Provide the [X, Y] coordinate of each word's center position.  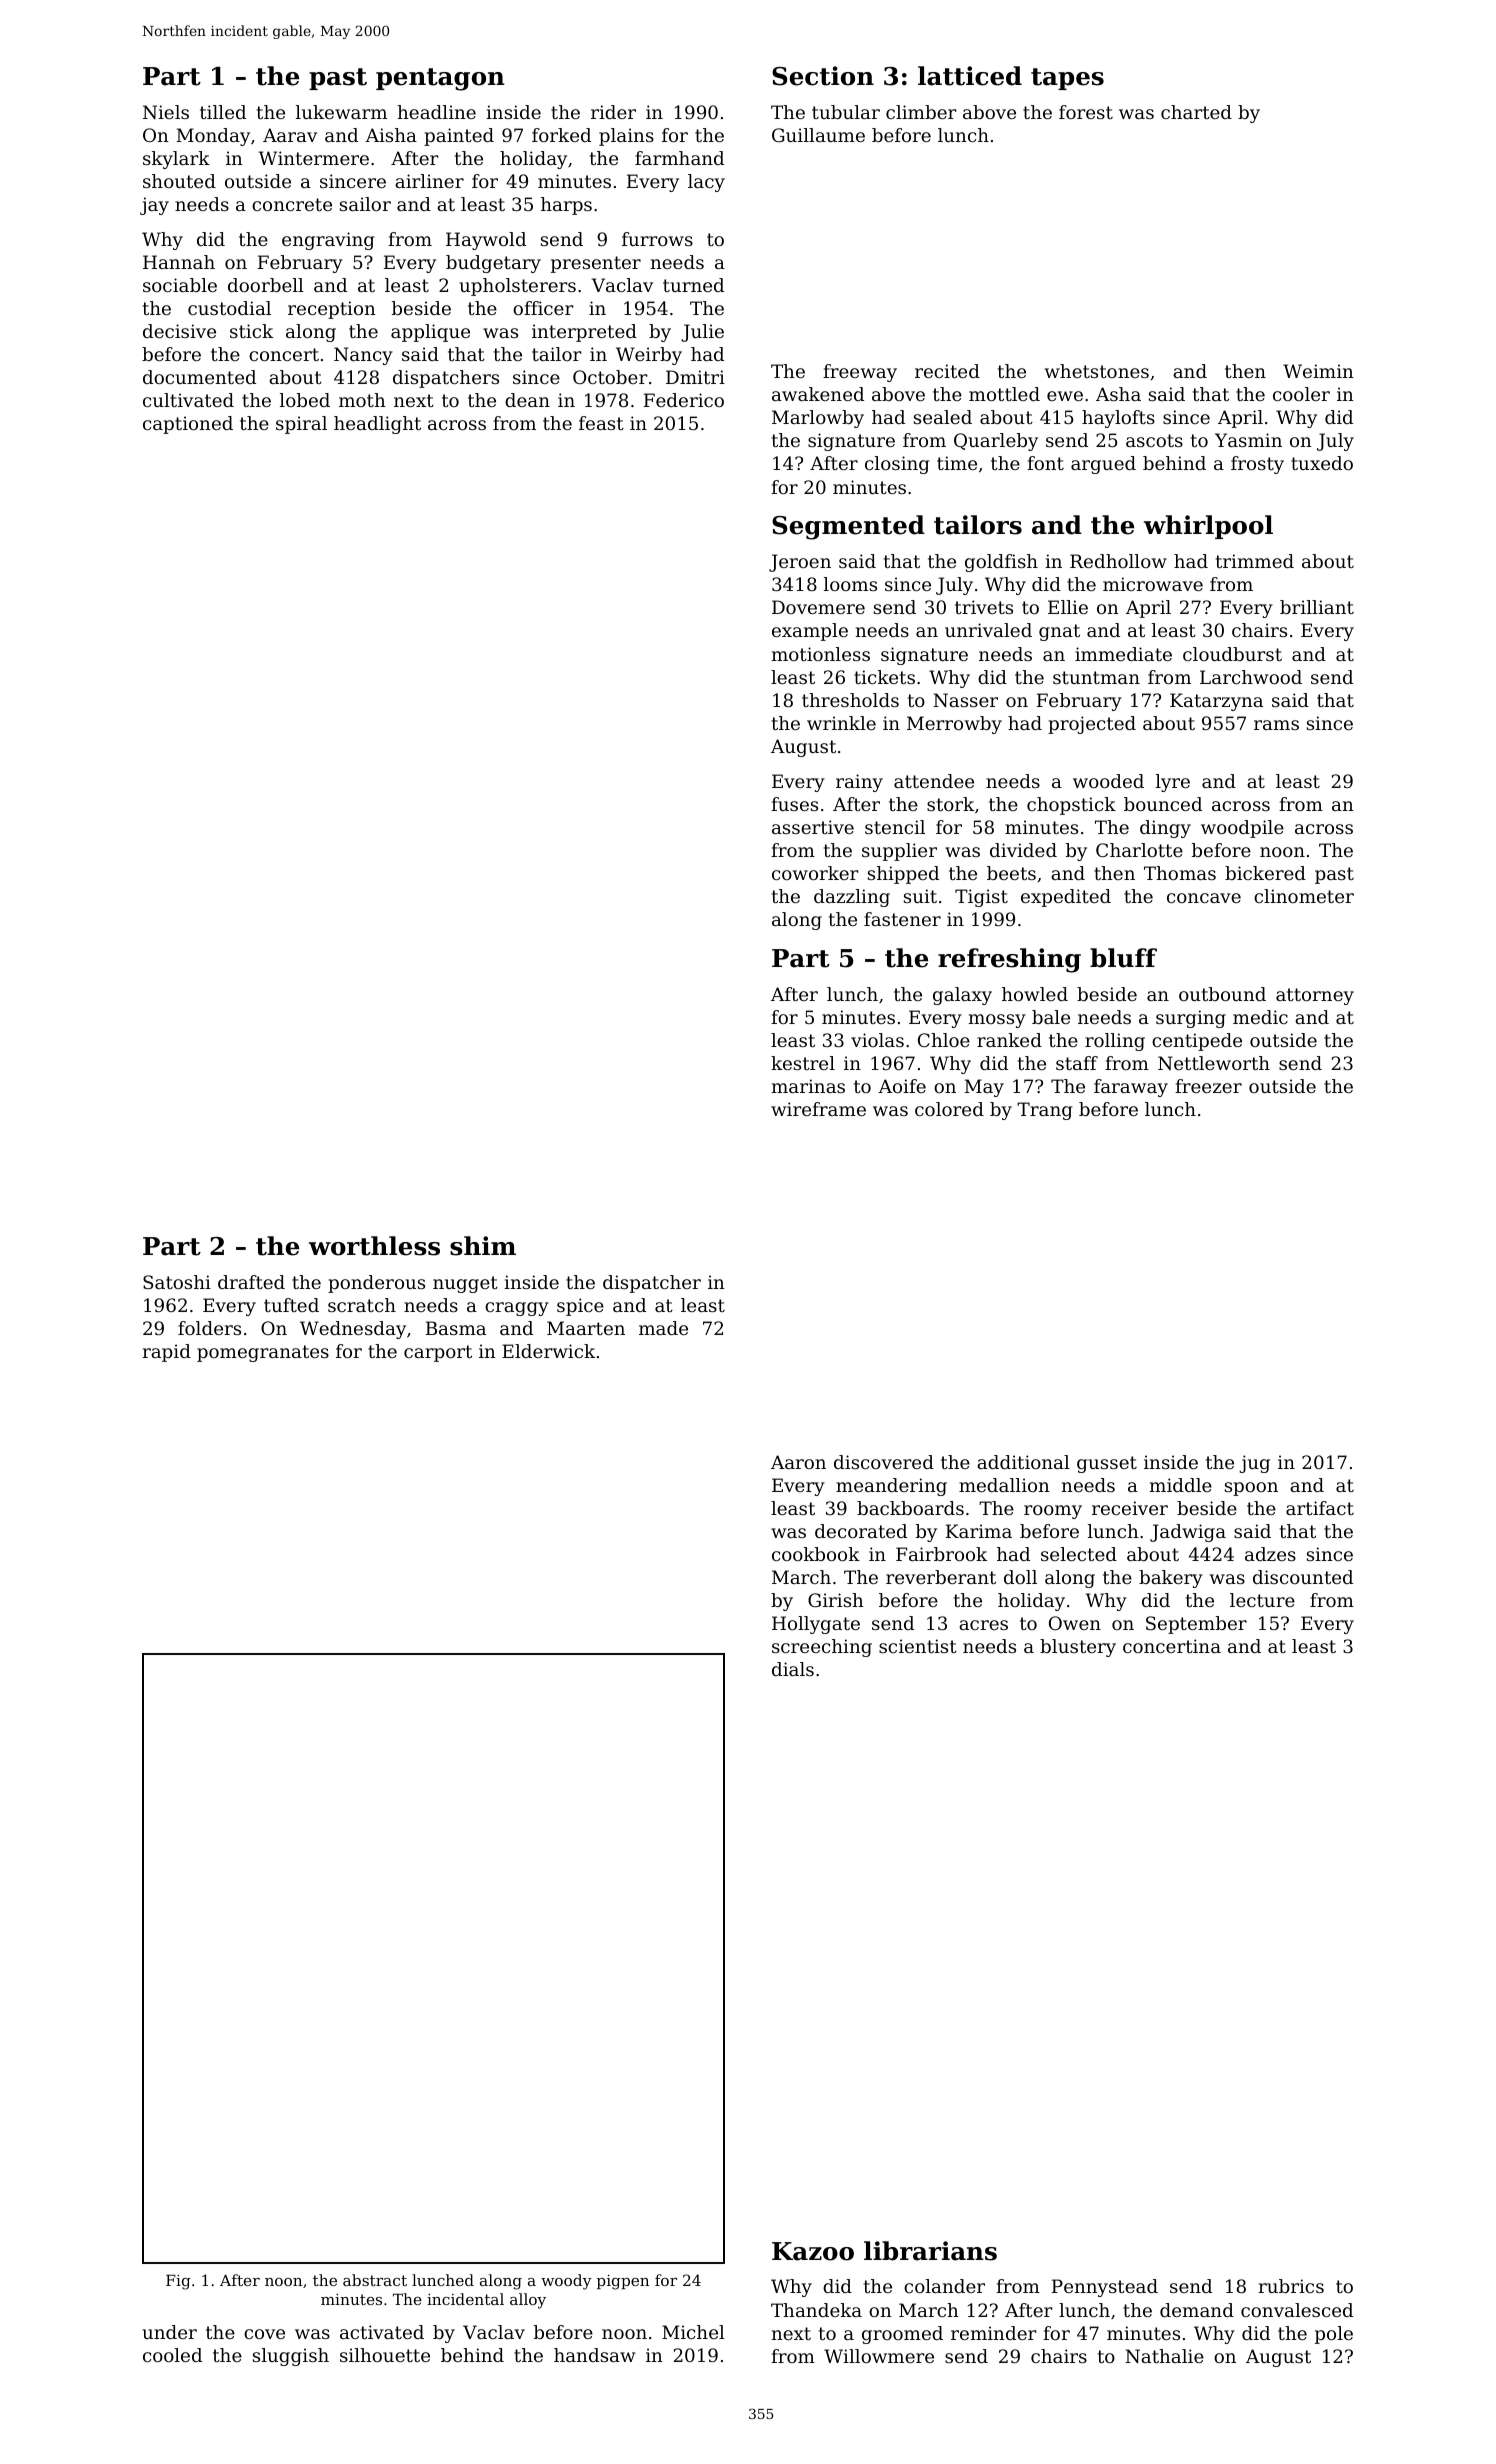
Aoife [902, 1086]
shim [483, 1246]
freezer [1208, 1086]
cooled [172, 2355]
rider [613, 112]
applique [430, 333]
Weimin [1318, 371]
